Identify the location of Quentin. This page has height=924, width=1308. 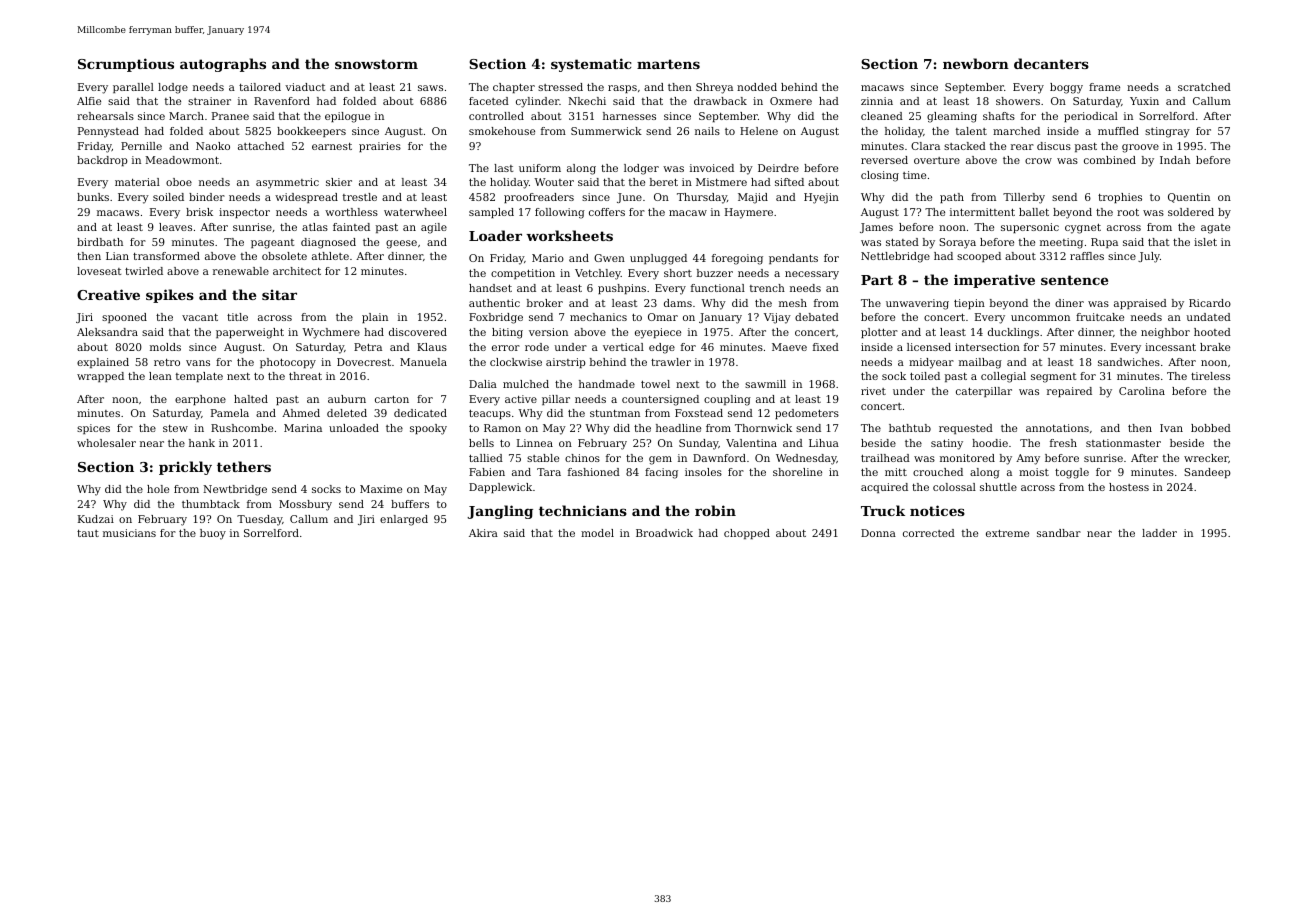
(1189, 198).
